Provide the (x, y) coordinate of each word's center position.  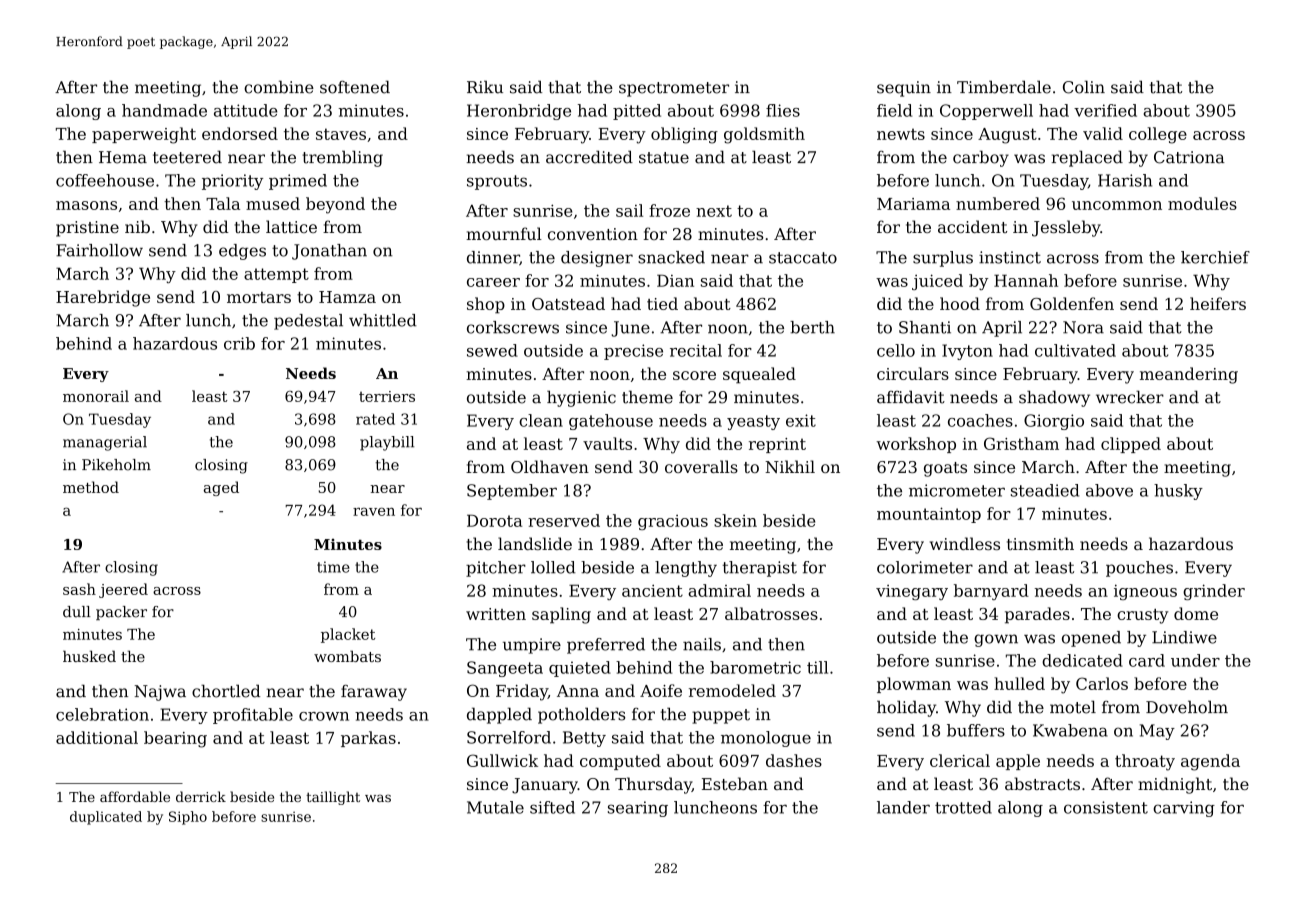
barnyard (991, 592)
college (1158, 135)
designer (597, 259)
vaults (607, 443)
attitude (246, 110)
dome (1196, 613)
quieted (580, 669)
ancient (652, 590)
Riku (485, 87)
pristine (87, 229)
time (333, 567)
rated (375, 419)
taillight (333, 798)
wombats (347, 656)
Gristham (1021, 443)
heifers (1218, 303)
